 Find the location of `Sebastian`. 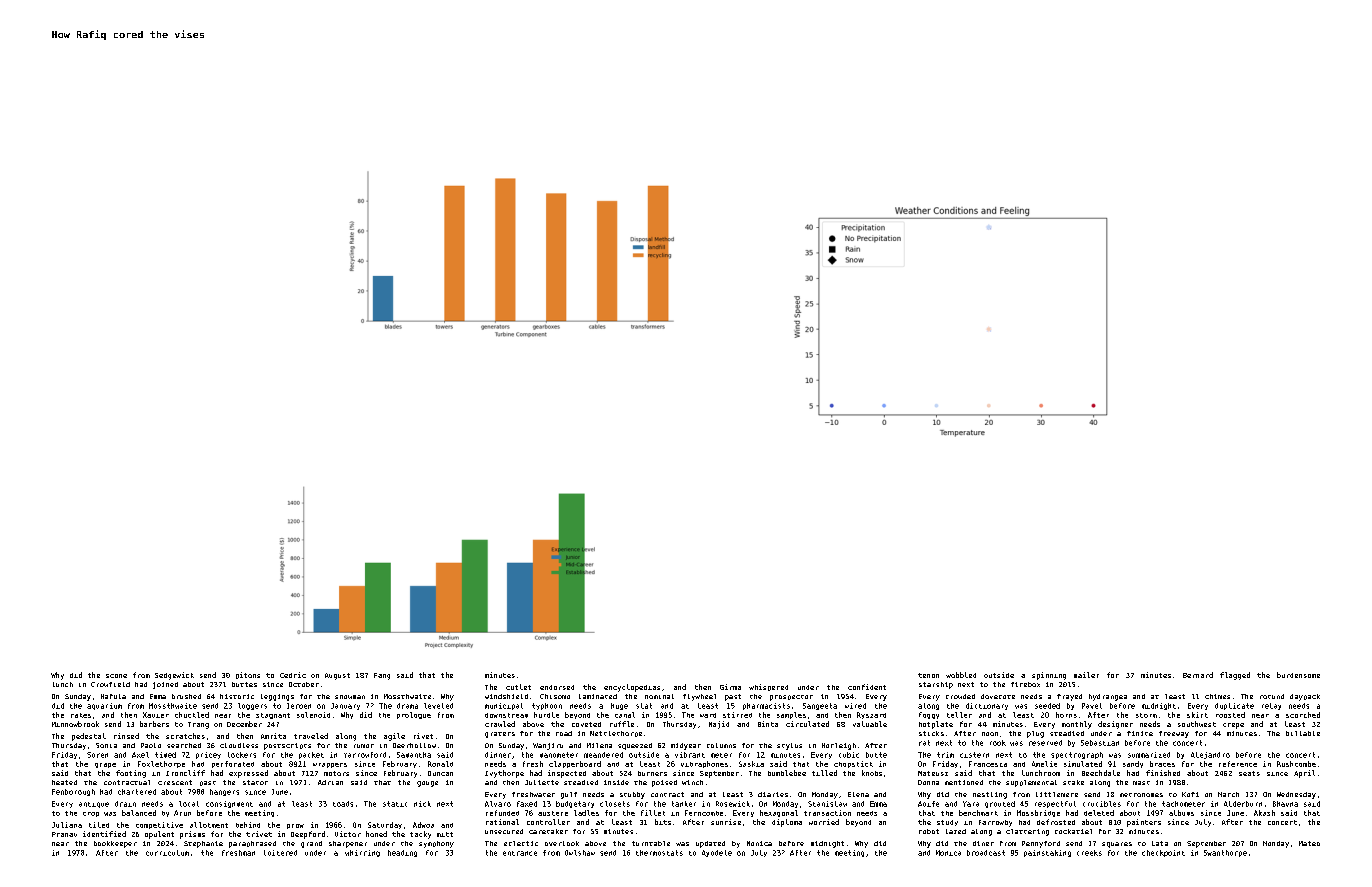

Sebastian is located at coordinates (1100, 743).
